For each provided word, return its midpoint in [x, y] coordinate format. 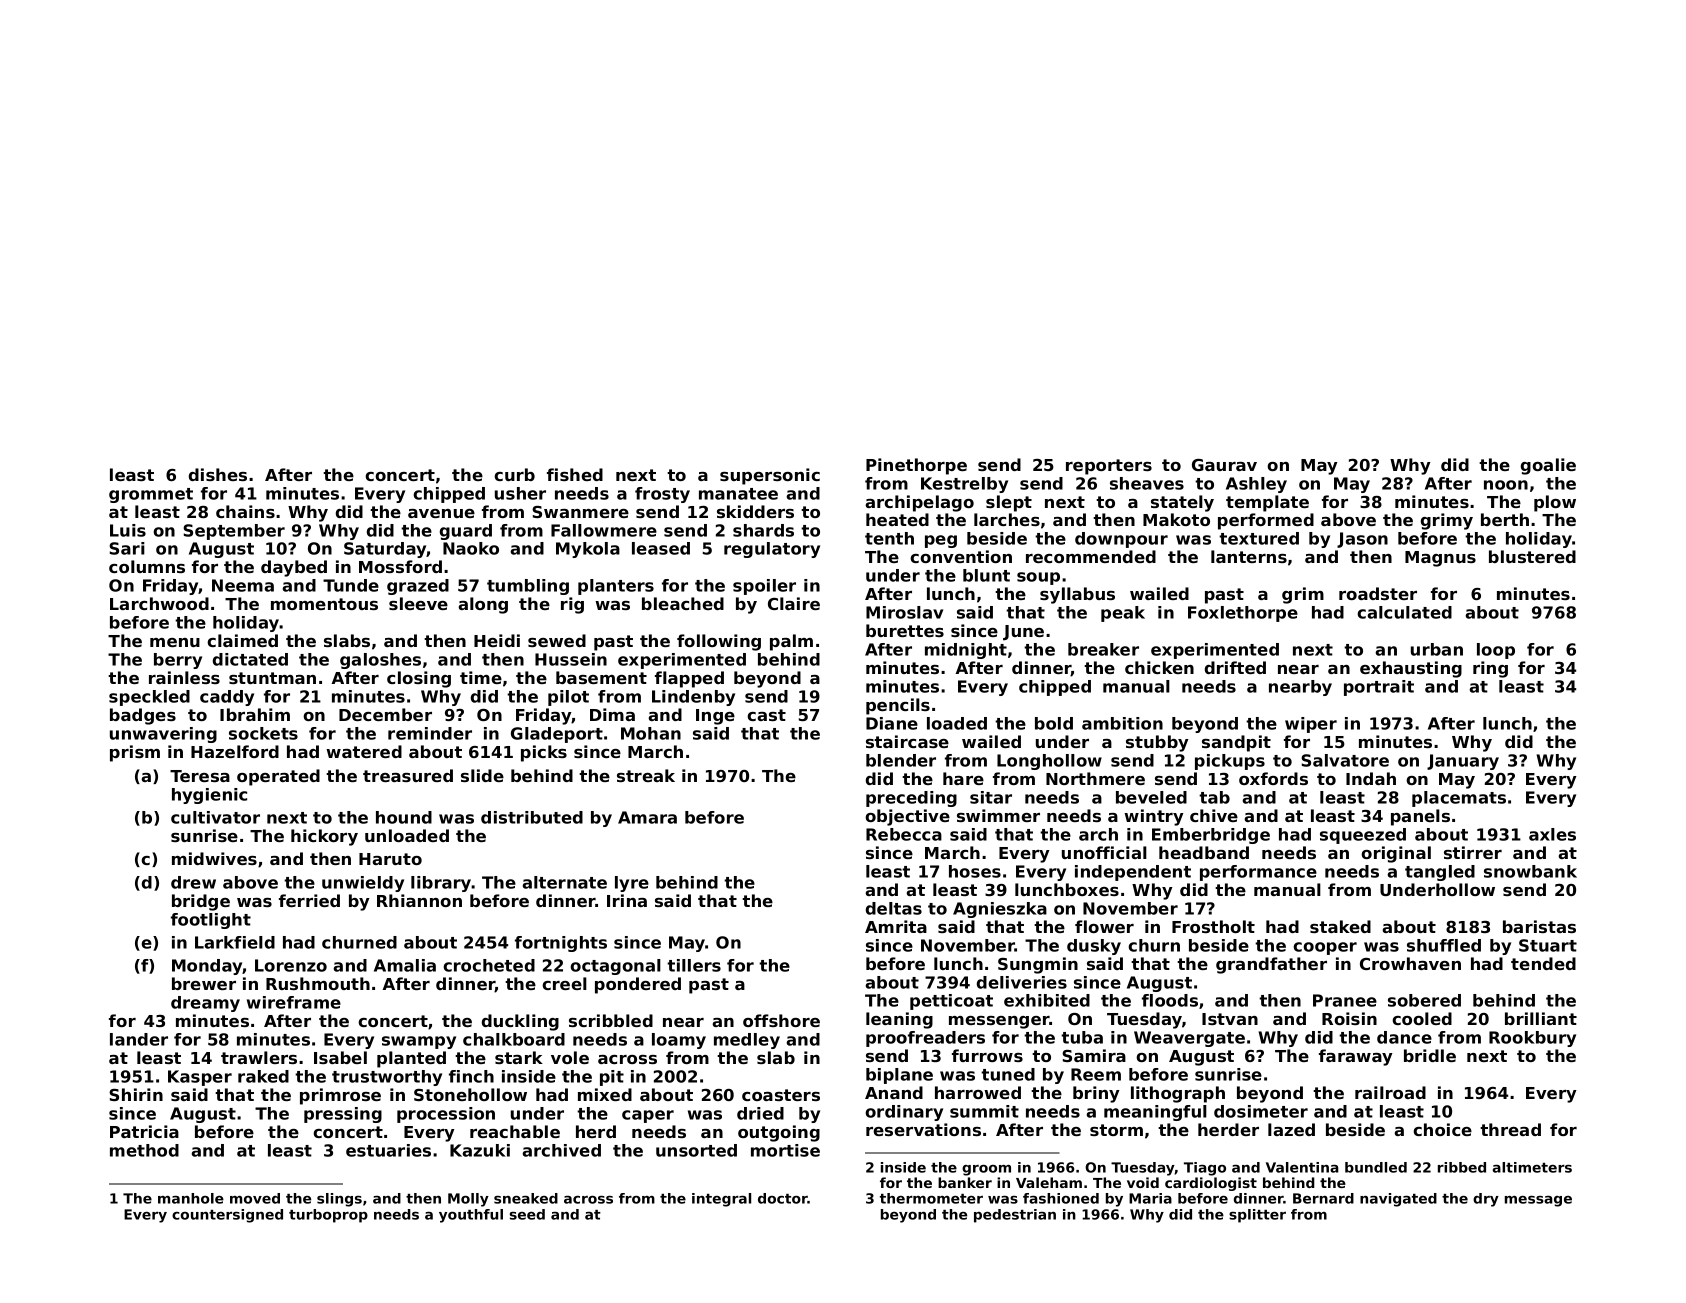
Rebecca [904, 834]
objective [907, 817]
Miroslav [904, 612]
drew [193, 882]
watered [364, 751]
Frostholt [1213, 926]
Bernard [1323, 1198]
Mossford [400, 566]
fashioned [1061, 1198]
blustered [1532, 556]
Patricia [144, 1131]
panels [1420, 817]
